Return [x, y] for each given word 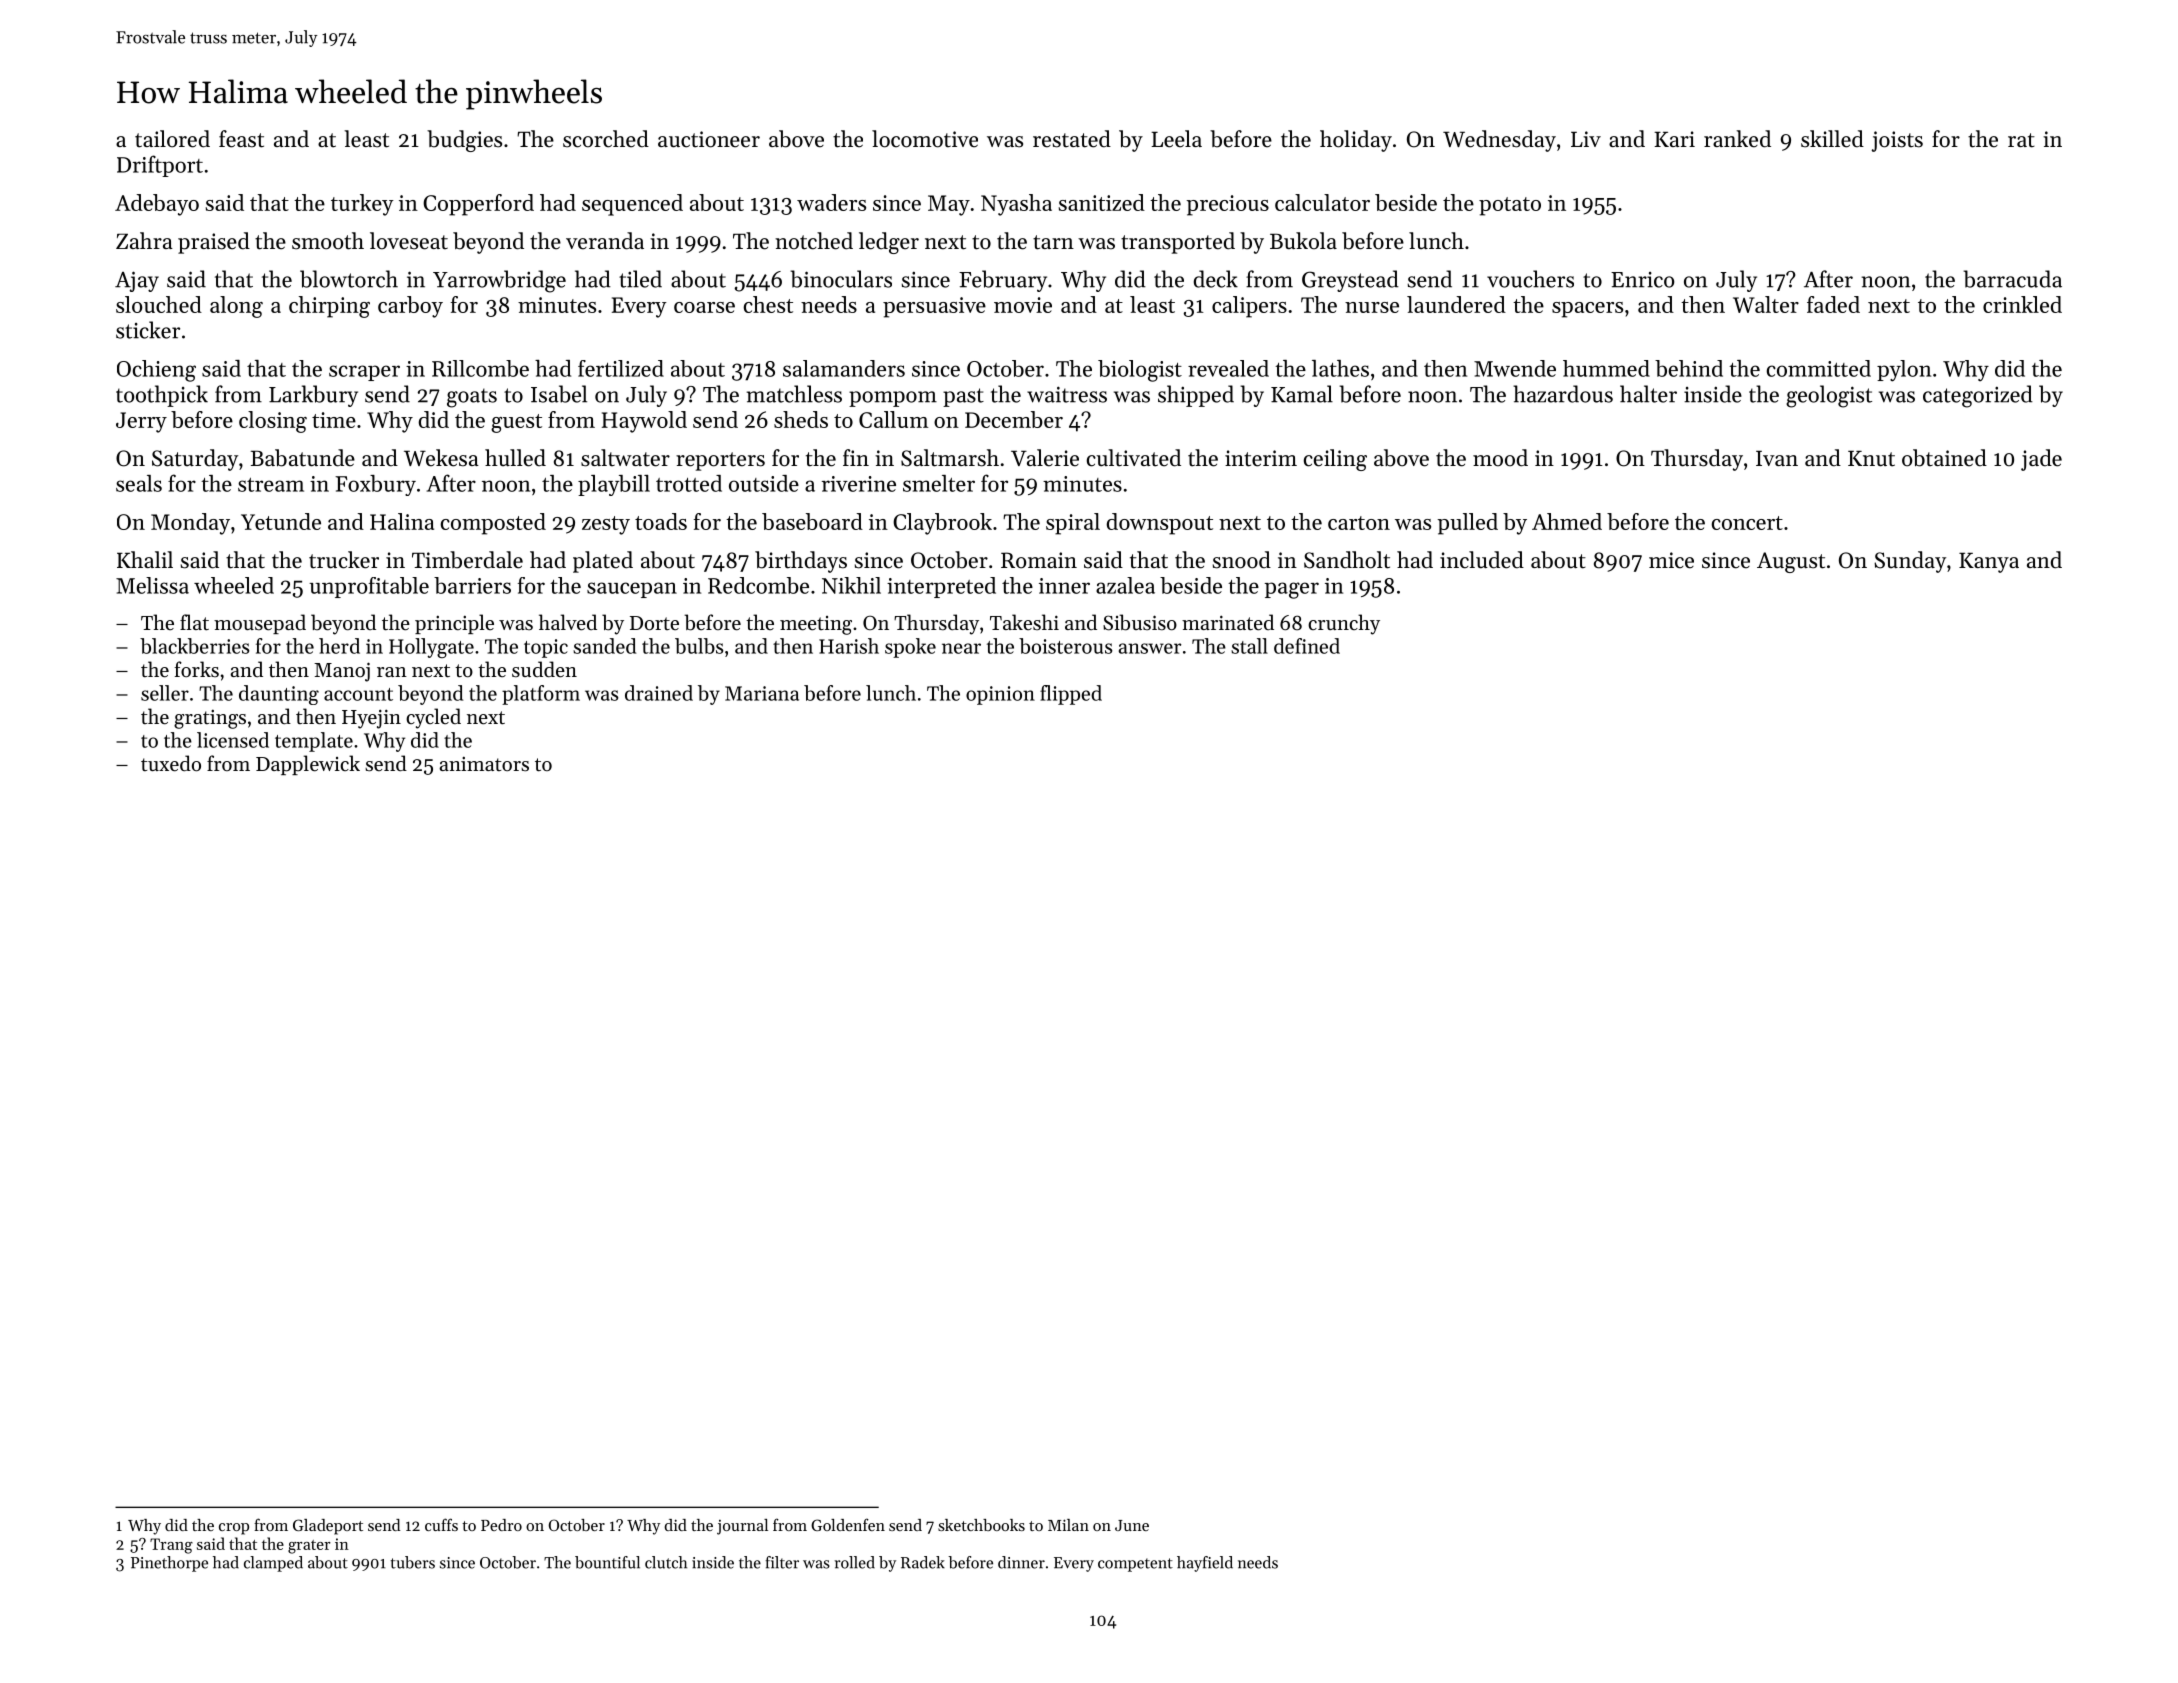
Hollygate [431, 648]
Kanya [1989, 562]
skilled [1832, 139]
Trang [171, 1546]
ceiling [1335, 460]
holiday [1356, 141]
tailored [172, 139]
